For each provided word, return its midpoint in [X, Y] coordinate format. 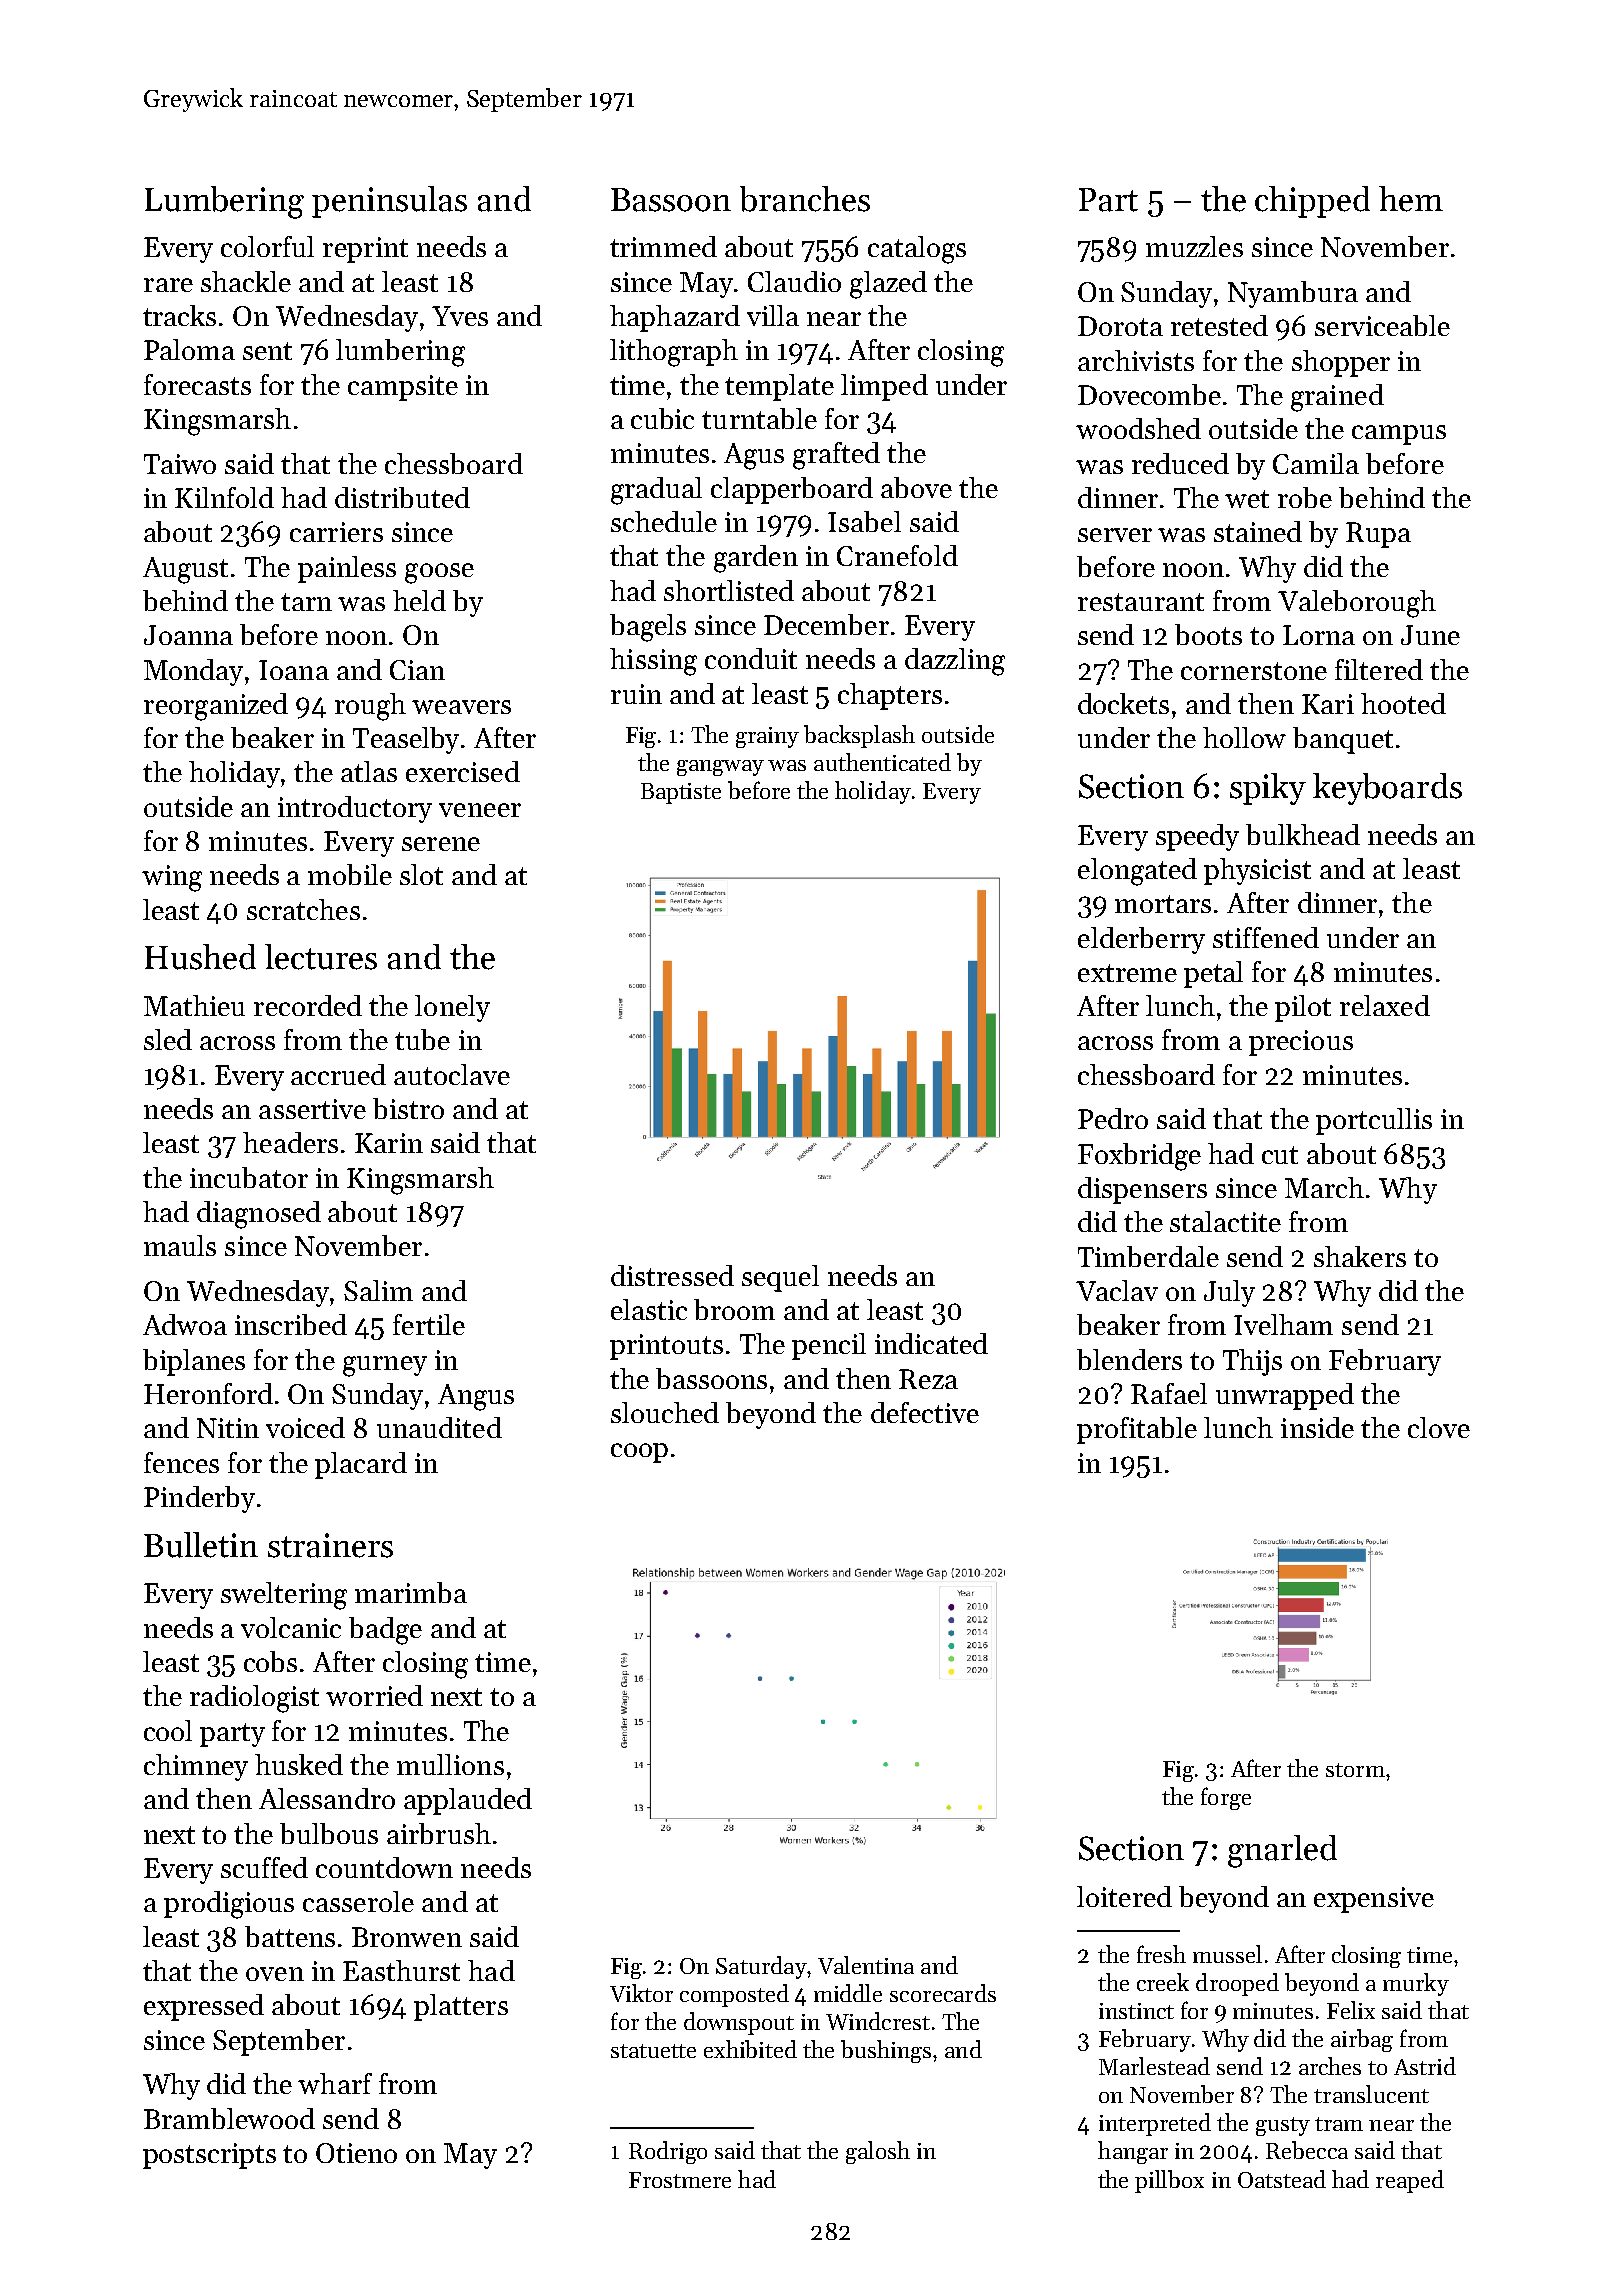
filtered [1379, 669]
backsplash [859, 736]
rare [168, 285]
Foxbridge [1139, 1157]
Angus [476, 1397]
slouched [665, 1412]
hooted [1403, 703]
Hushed [200, 957]
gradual [656, 491]
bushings [886, 2051]
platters [461, 2007]
